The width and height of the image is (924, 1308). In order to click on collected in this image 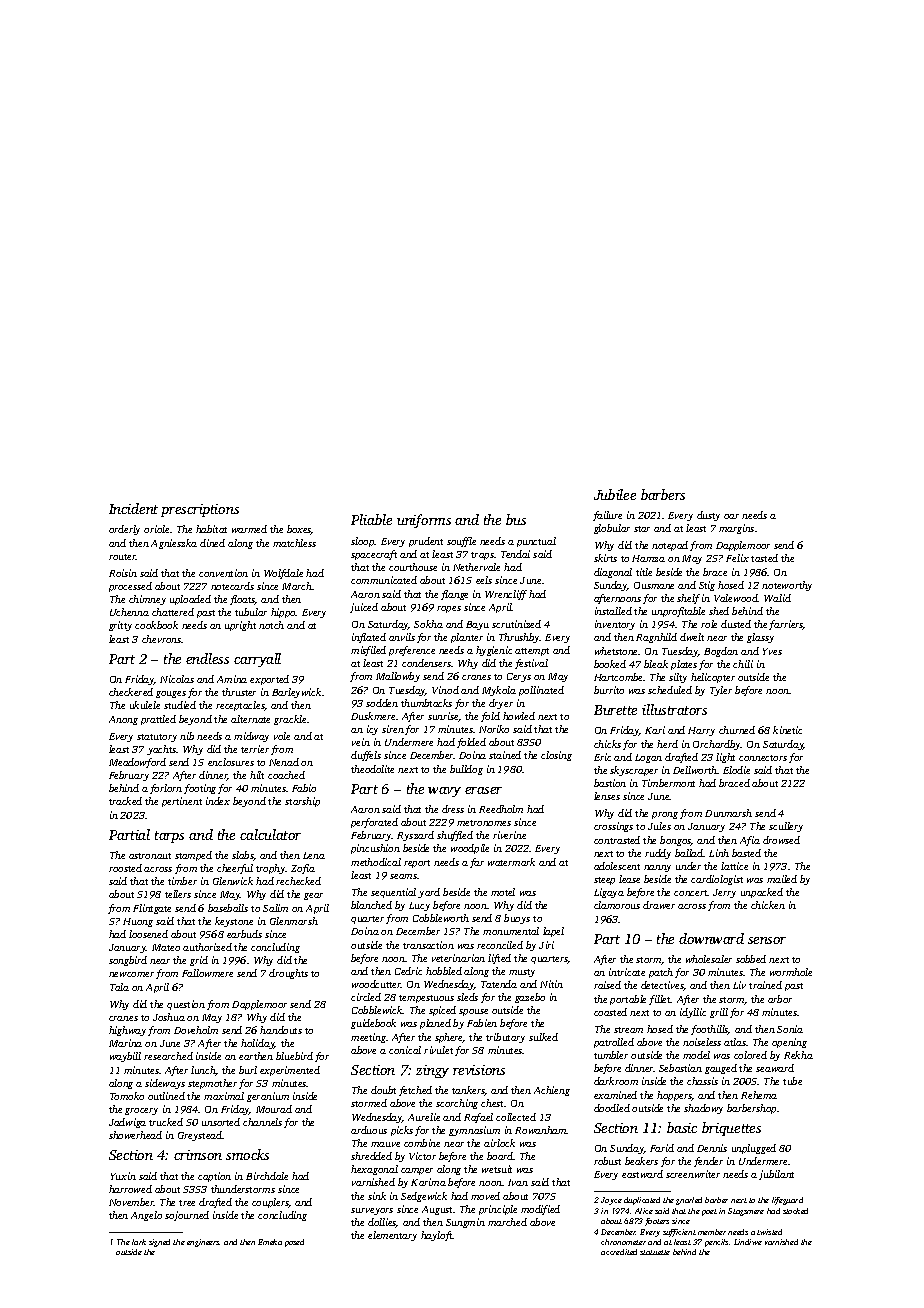, I will do `click(516, 1117)`.
